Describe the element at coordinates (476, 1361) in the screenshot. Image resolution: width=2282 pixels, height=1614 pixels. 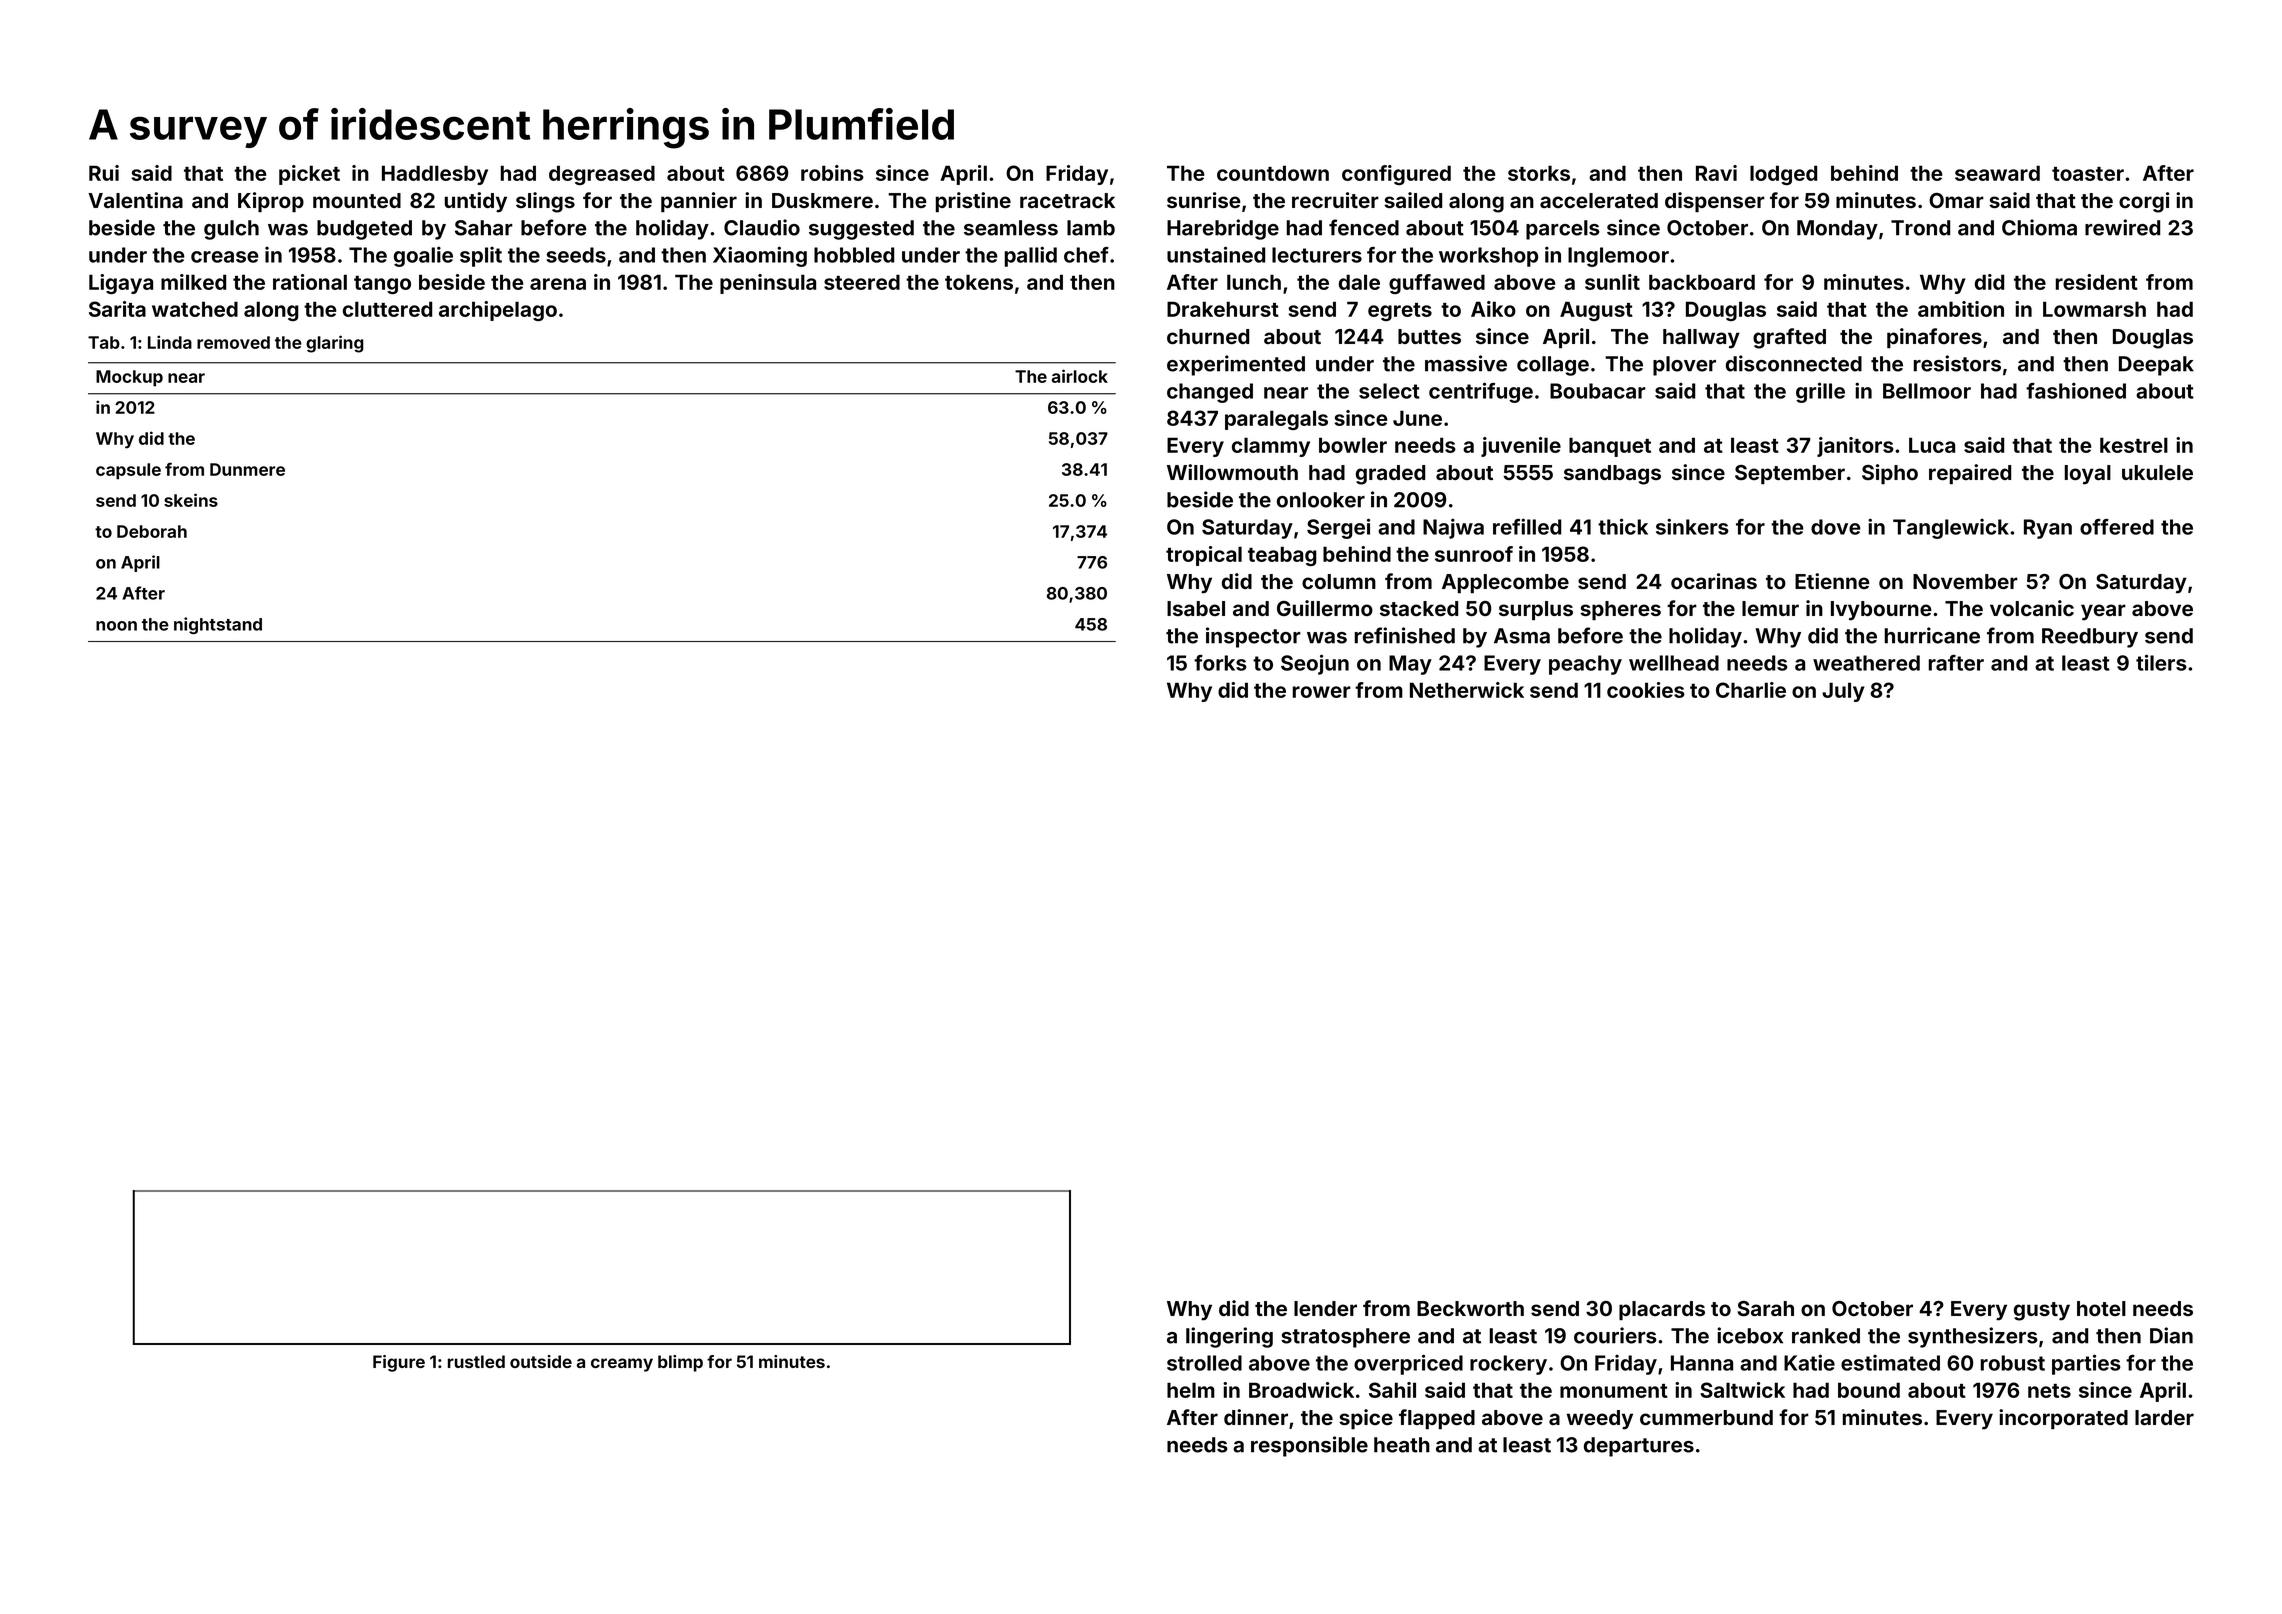
I see `rustled` at that location.
